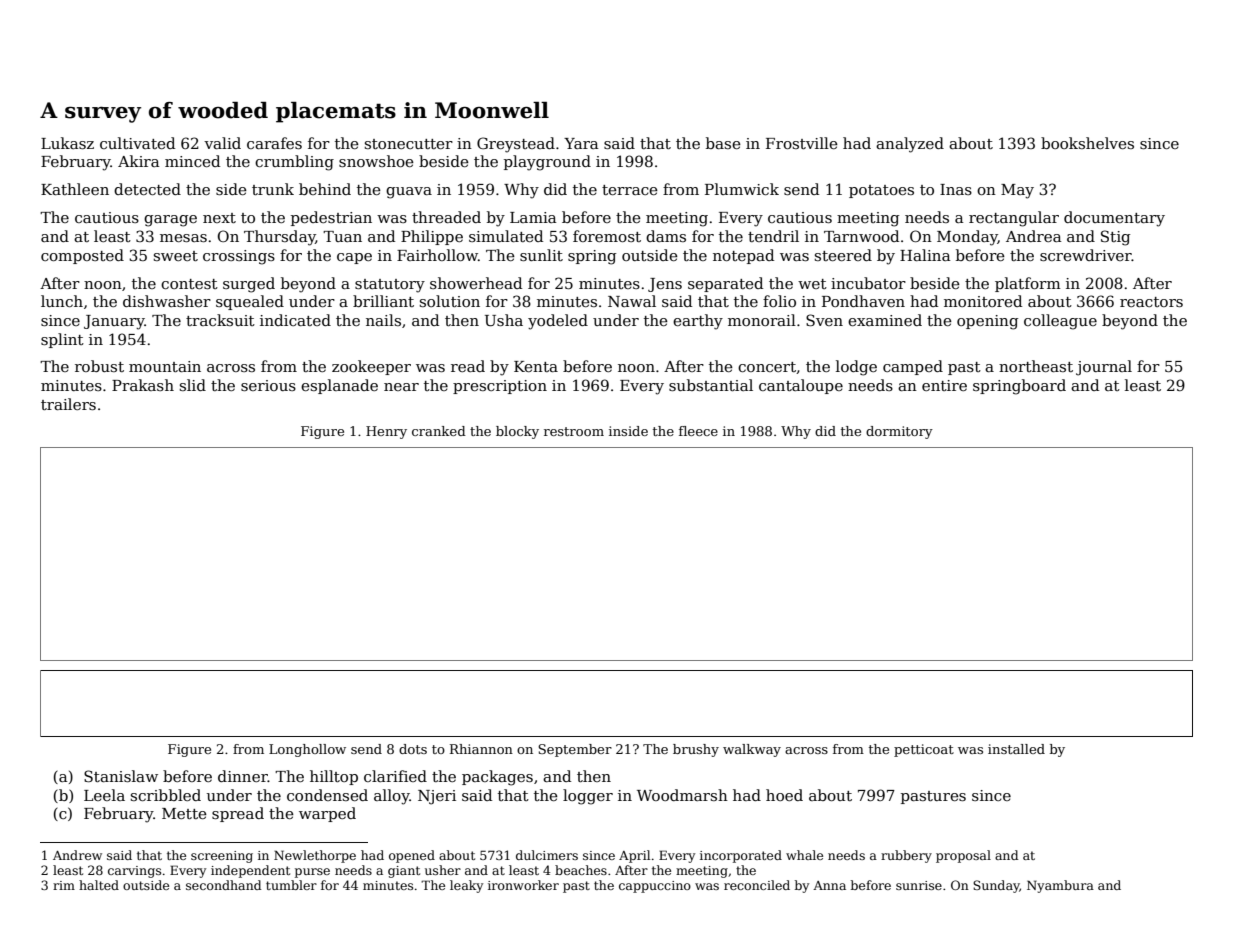  What do you see at coordinates (575, 750) in the image?
I see `September` at bounding box center [575, 750].
